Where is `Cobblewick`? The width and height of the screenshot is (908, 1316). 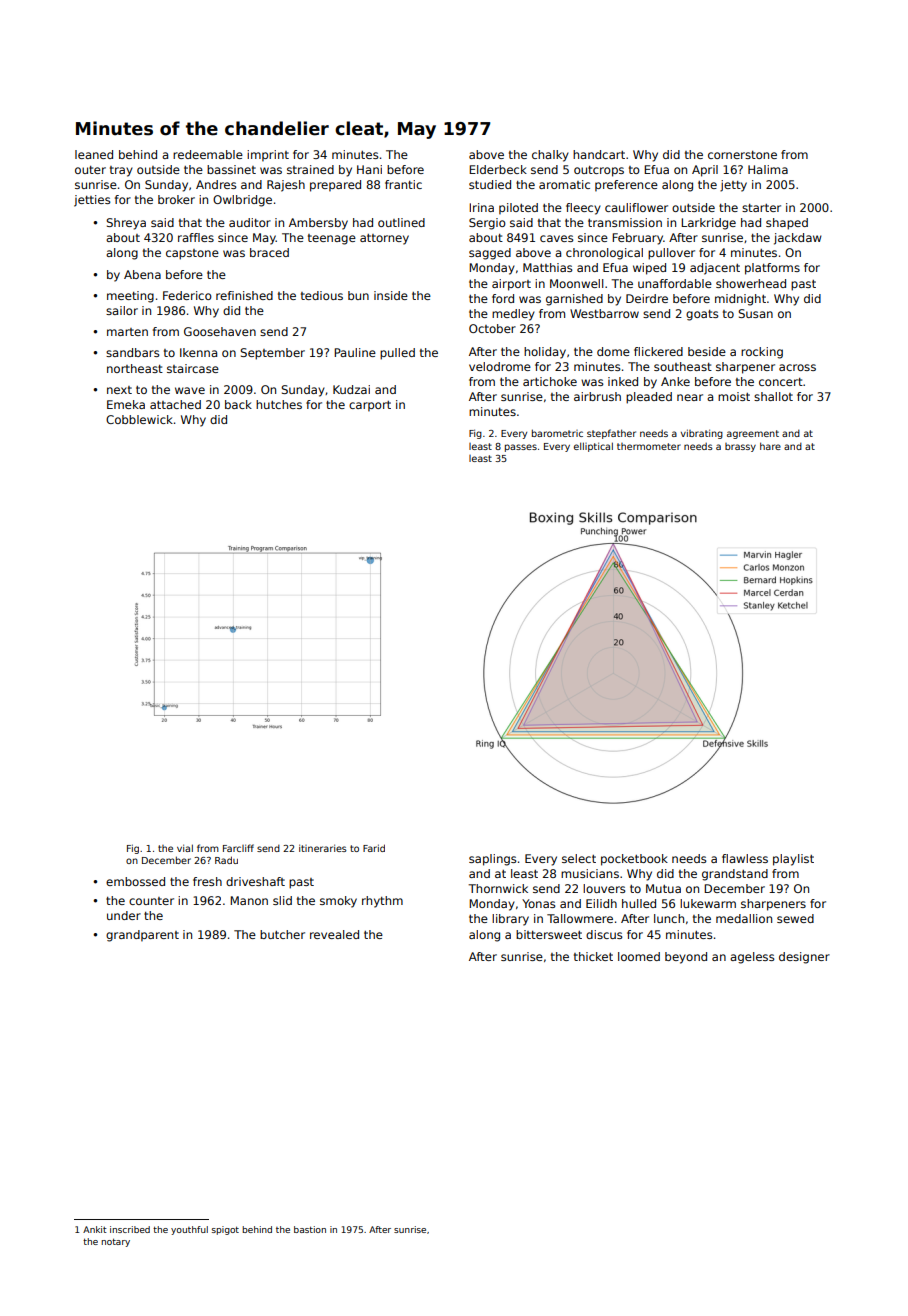
Cobblewick is located at coordinates (139, 419).
